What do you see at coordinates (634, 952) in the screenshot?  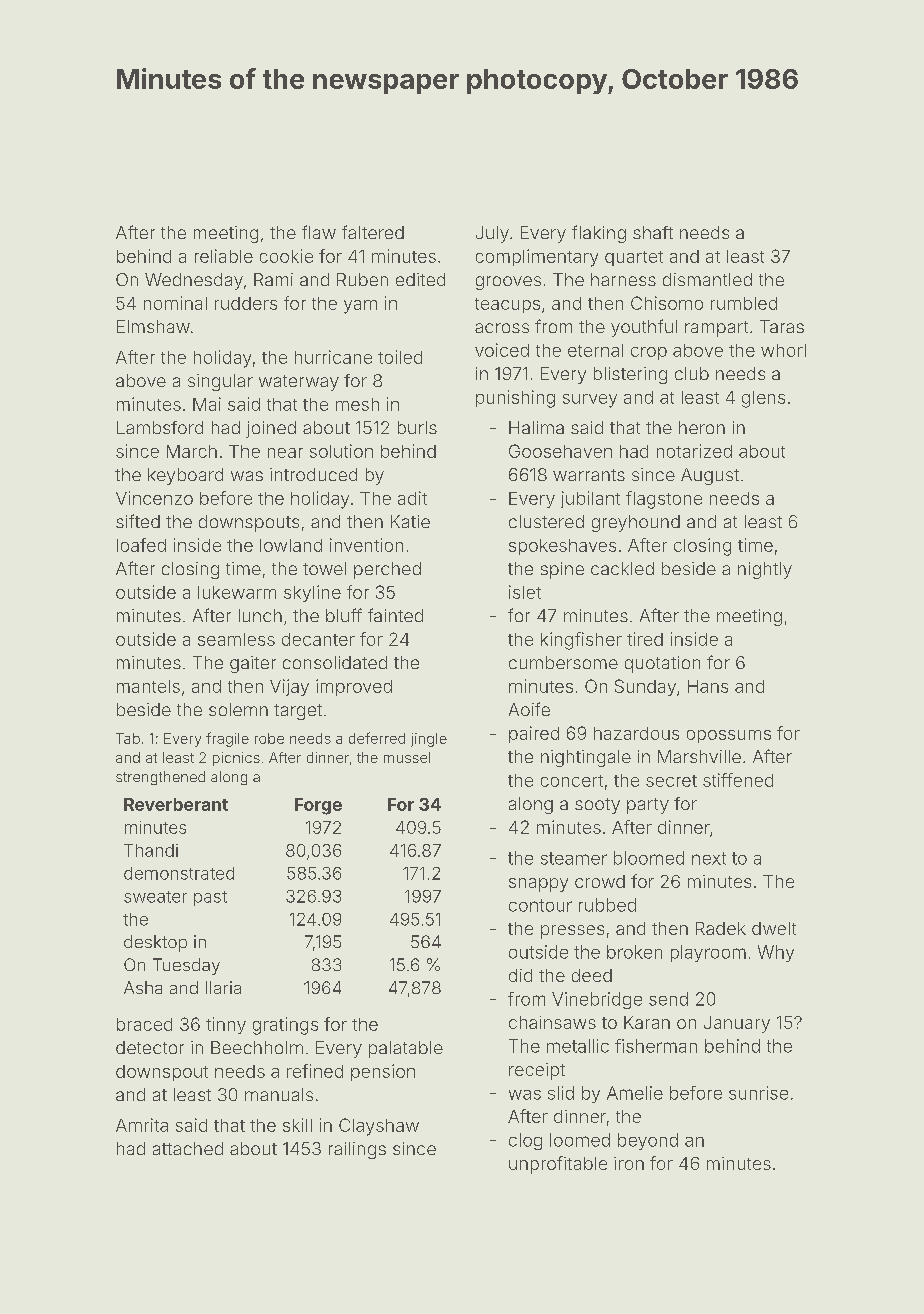 I see `broken` at bounding box center [634, 952].
